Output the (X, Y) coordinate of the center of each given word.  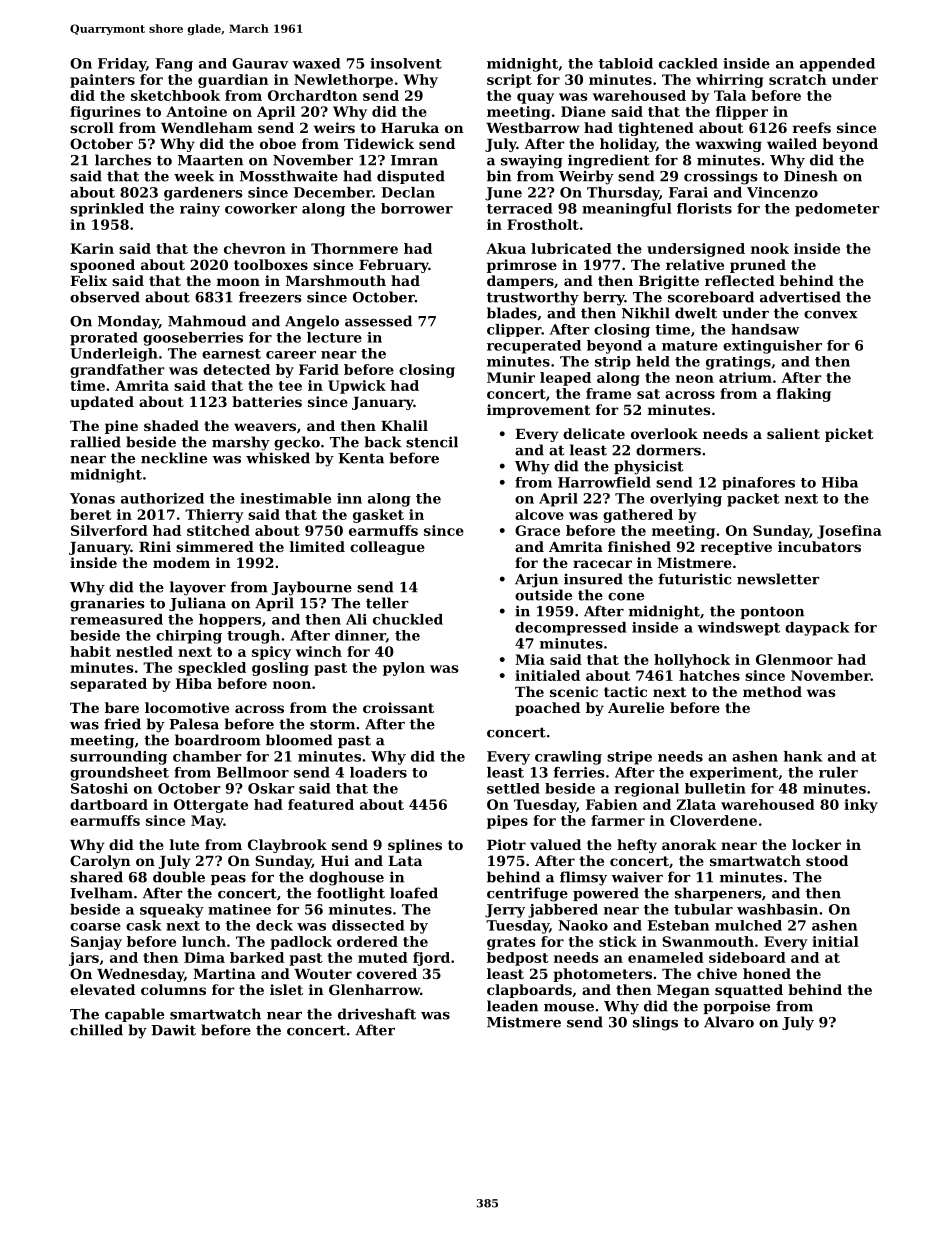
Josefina (849, 532)
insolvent (406, 63)
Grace (537, 530)
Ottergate (211, 806)
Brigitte (669, 282)
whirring (729, 81)
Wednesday (140, 975)
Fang (174, 65)
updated (102, 403)
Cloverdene (713, 820)
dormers (668, 450)
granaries (107, 604)
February (394, 266)
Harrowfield (604, 482)
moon (238, 282)
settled (513, 788)
